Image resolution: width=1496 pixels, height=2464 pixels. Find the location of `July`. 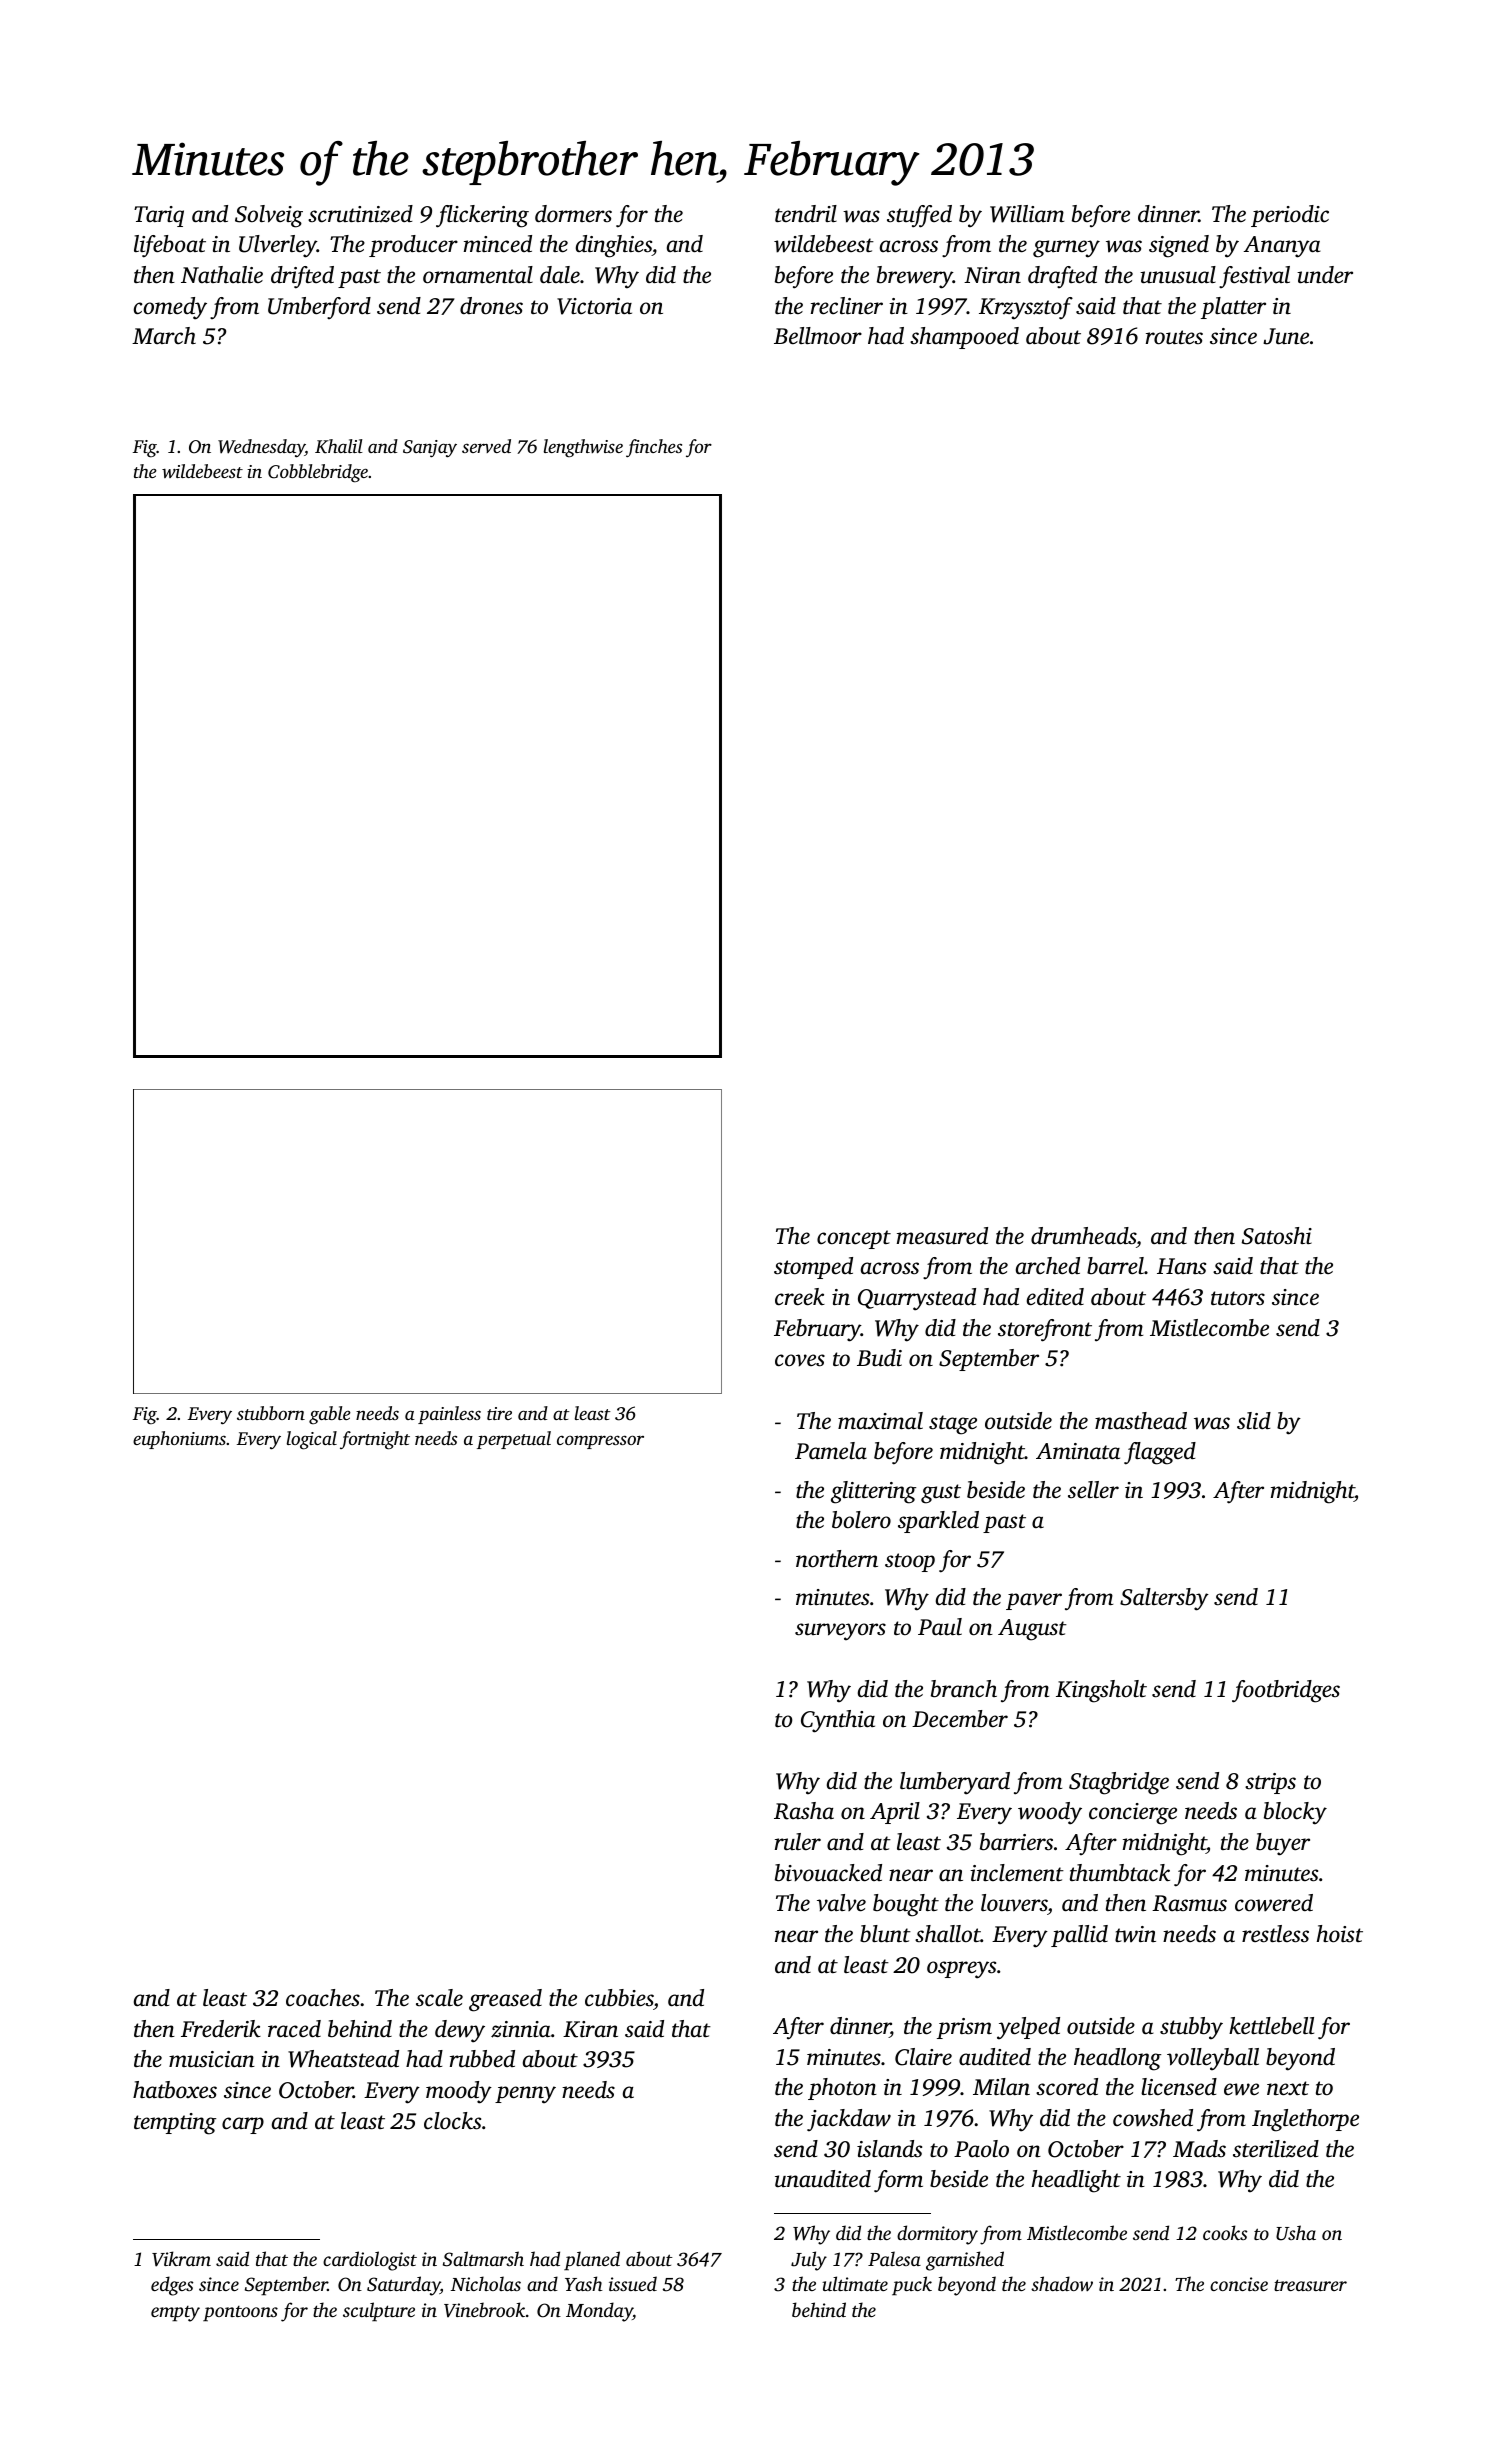

July is located at coordinates (809, 2261).
